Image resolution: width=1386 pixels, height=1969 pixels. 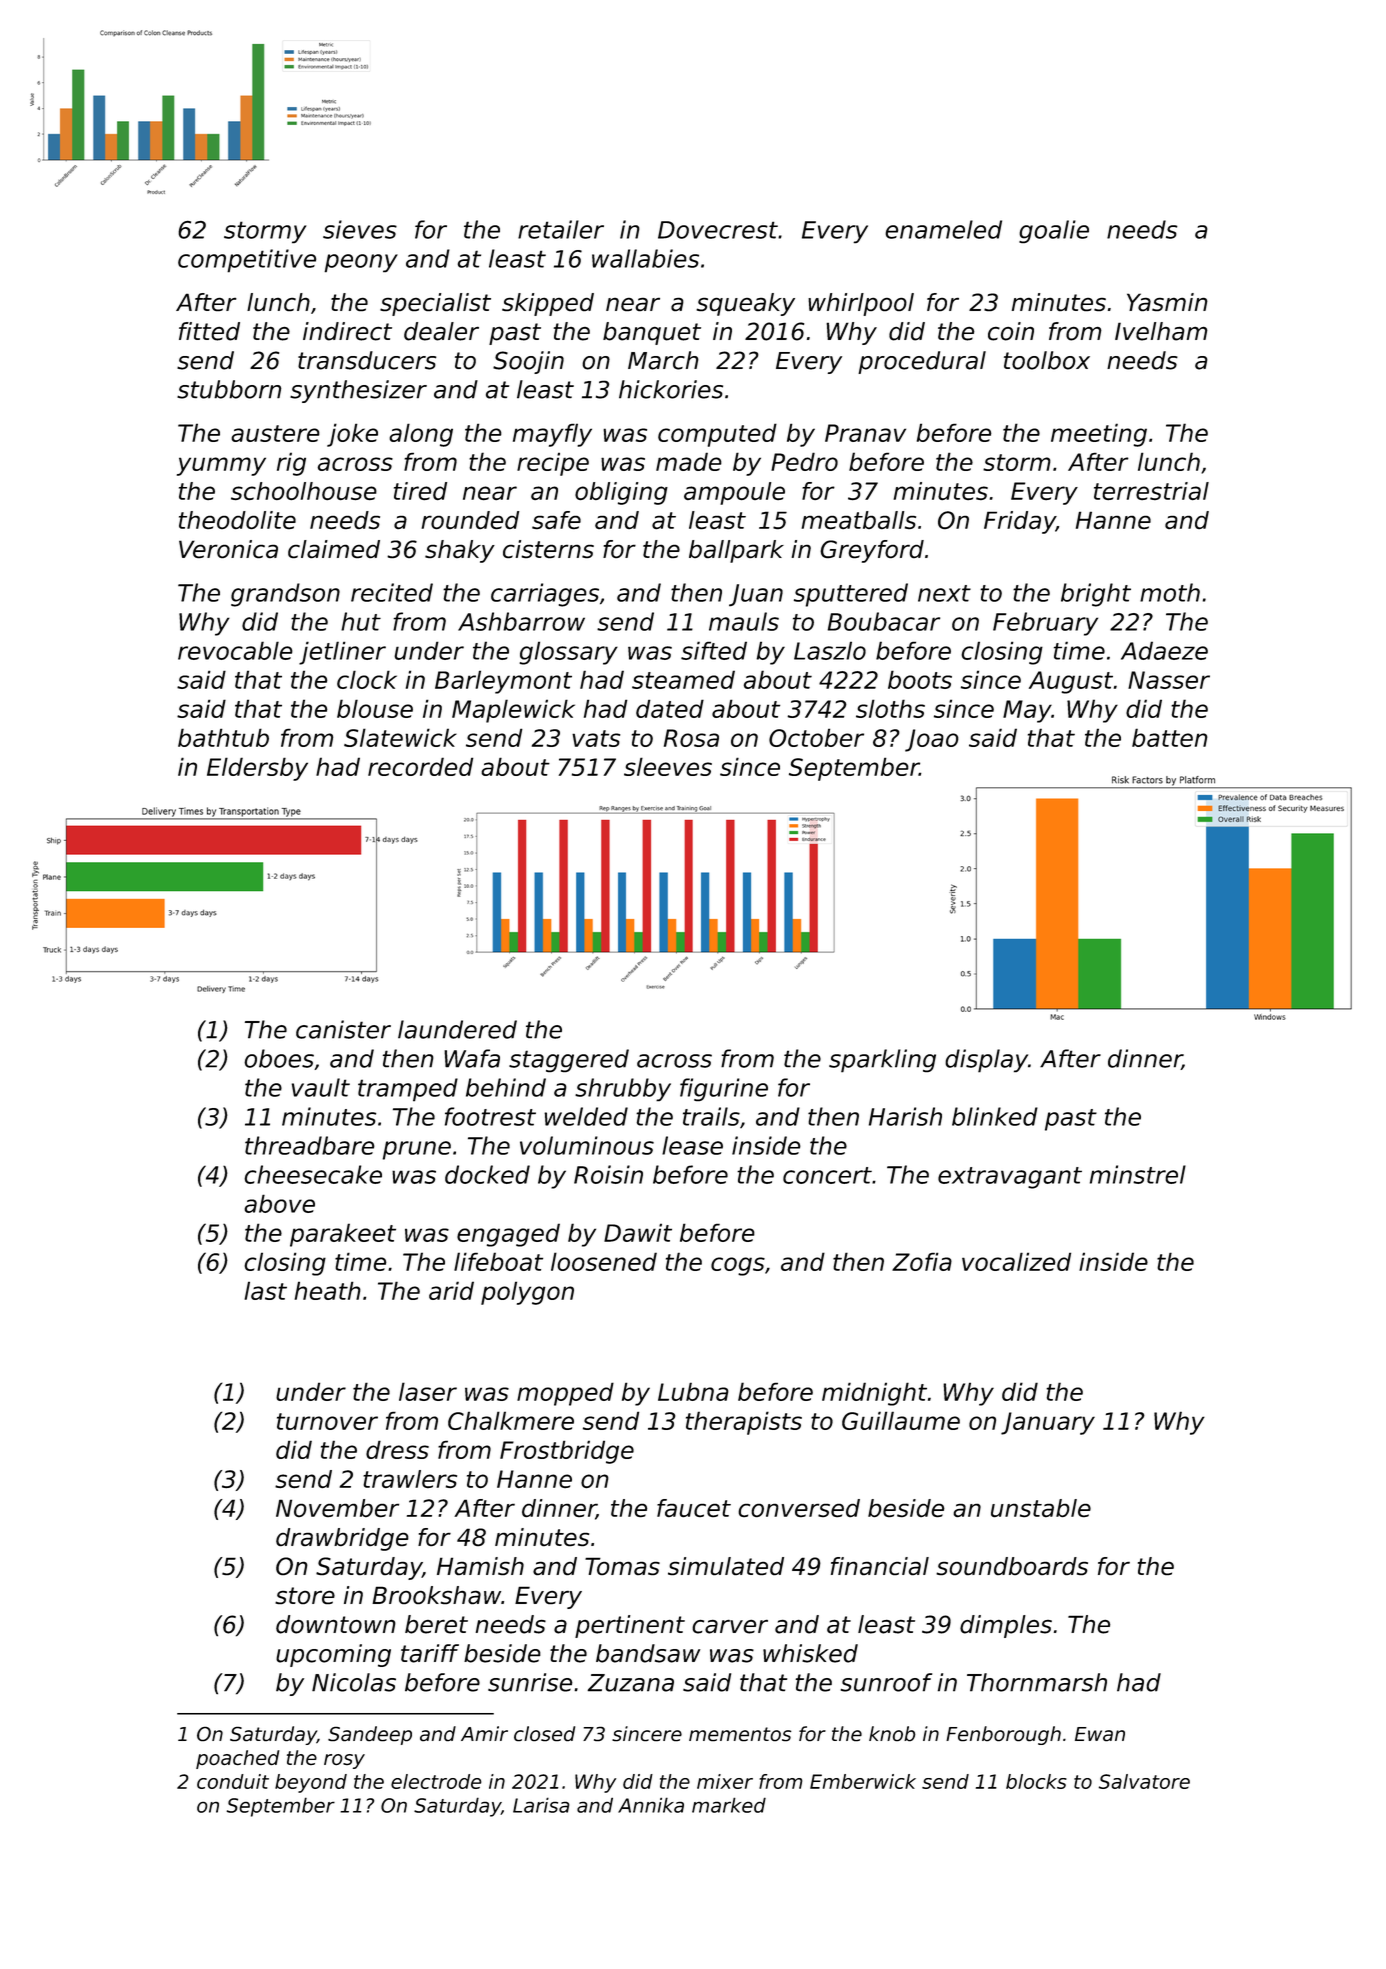 I want to click on laser, so click(x=428, y=1391).
